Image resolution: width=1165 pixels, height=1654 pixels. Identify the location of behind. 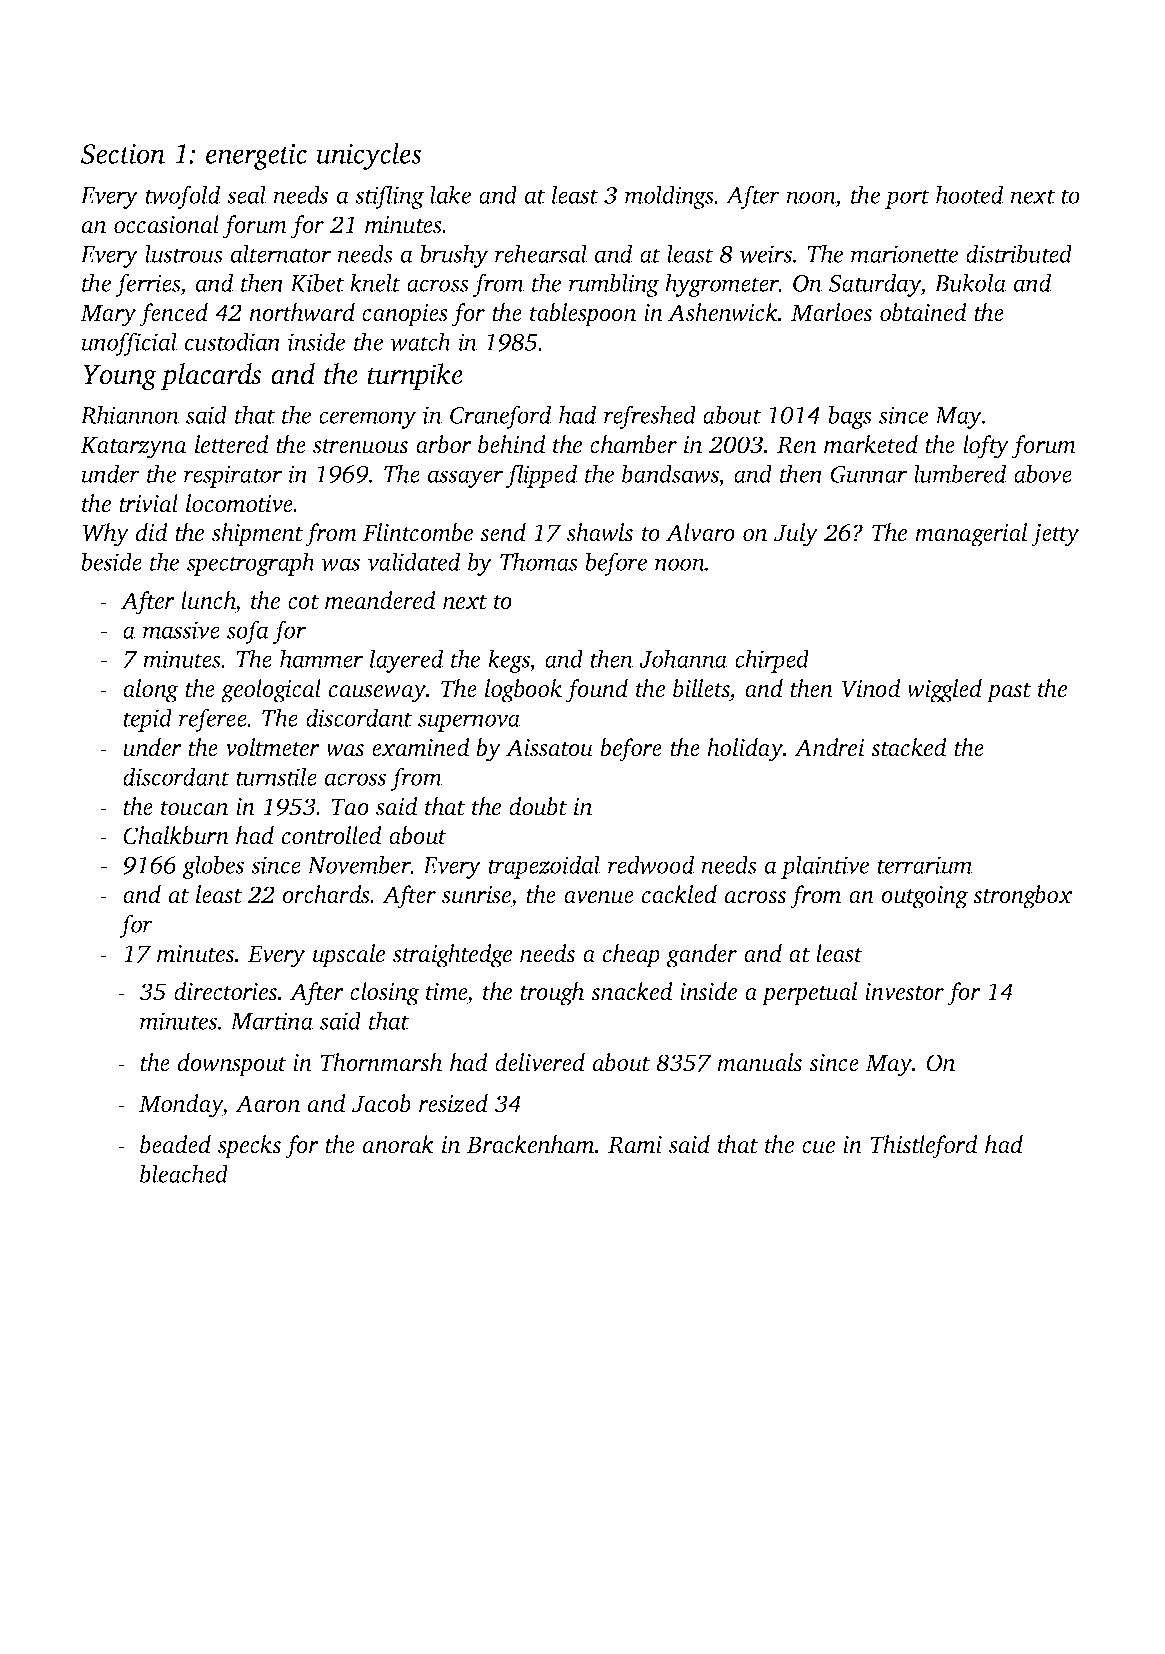
(512, 444).
